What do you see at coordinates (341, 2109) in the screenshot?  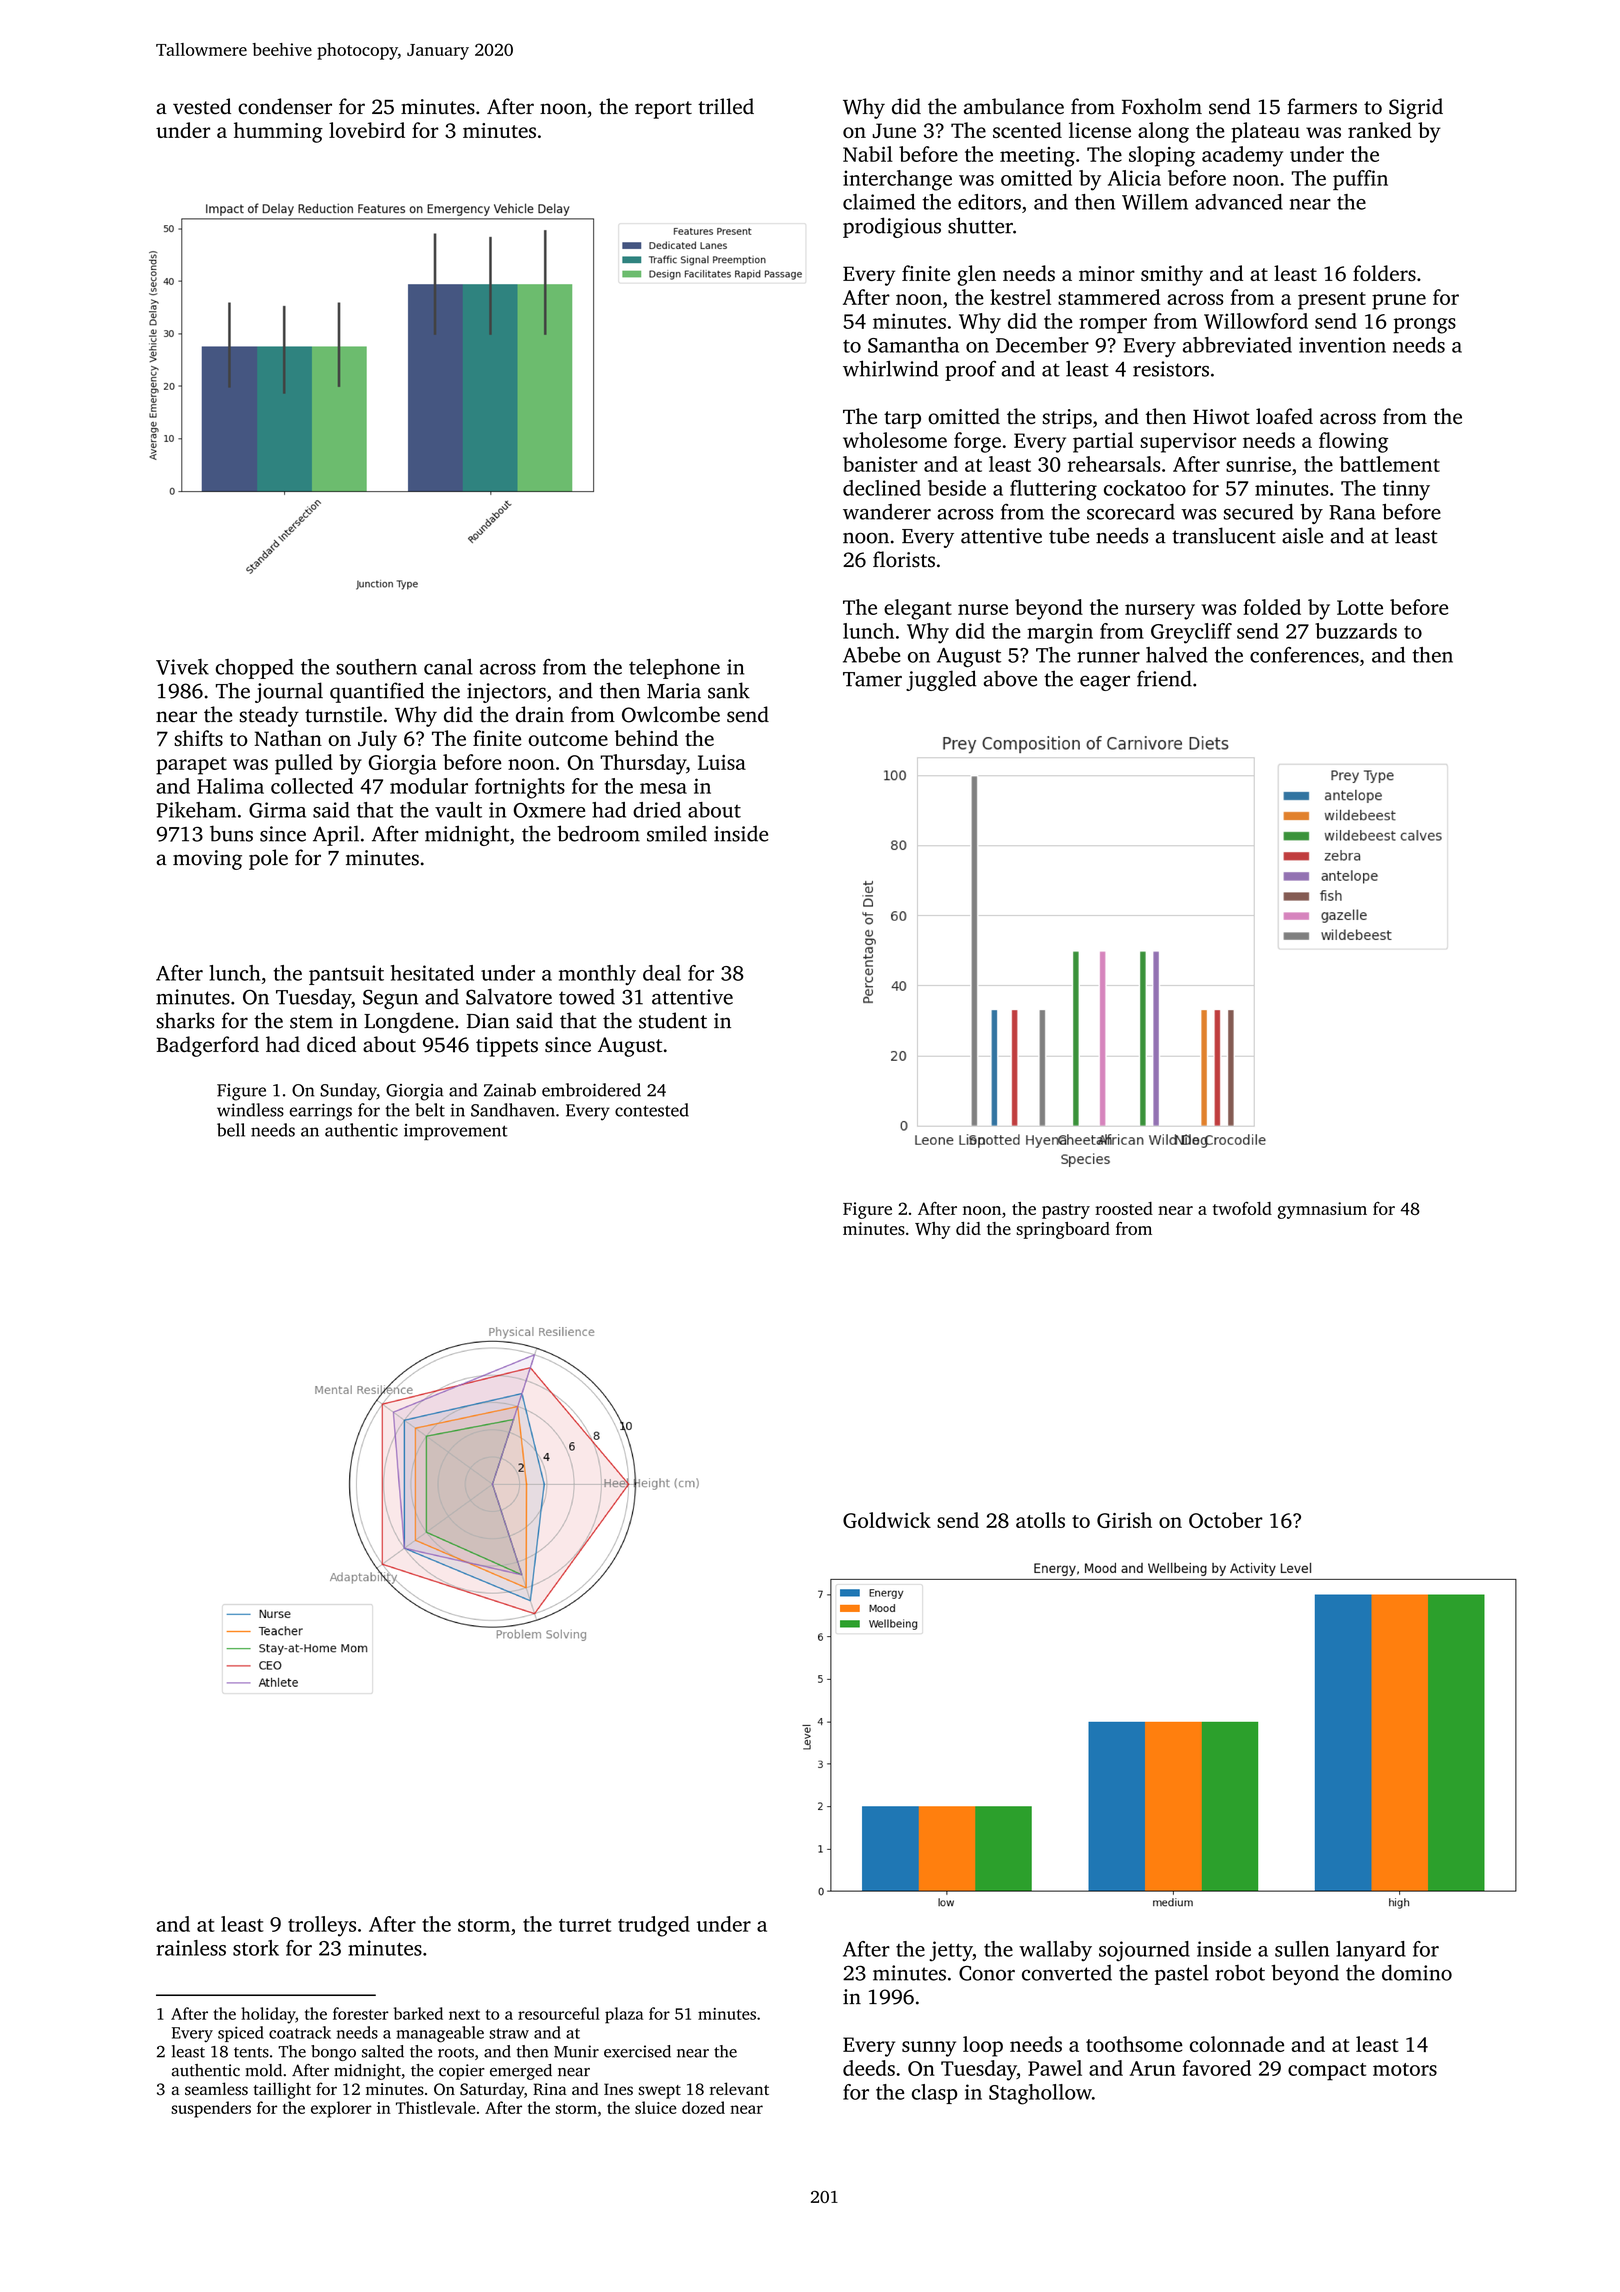 I see `explorer` at bounding box center [341, 2109].
